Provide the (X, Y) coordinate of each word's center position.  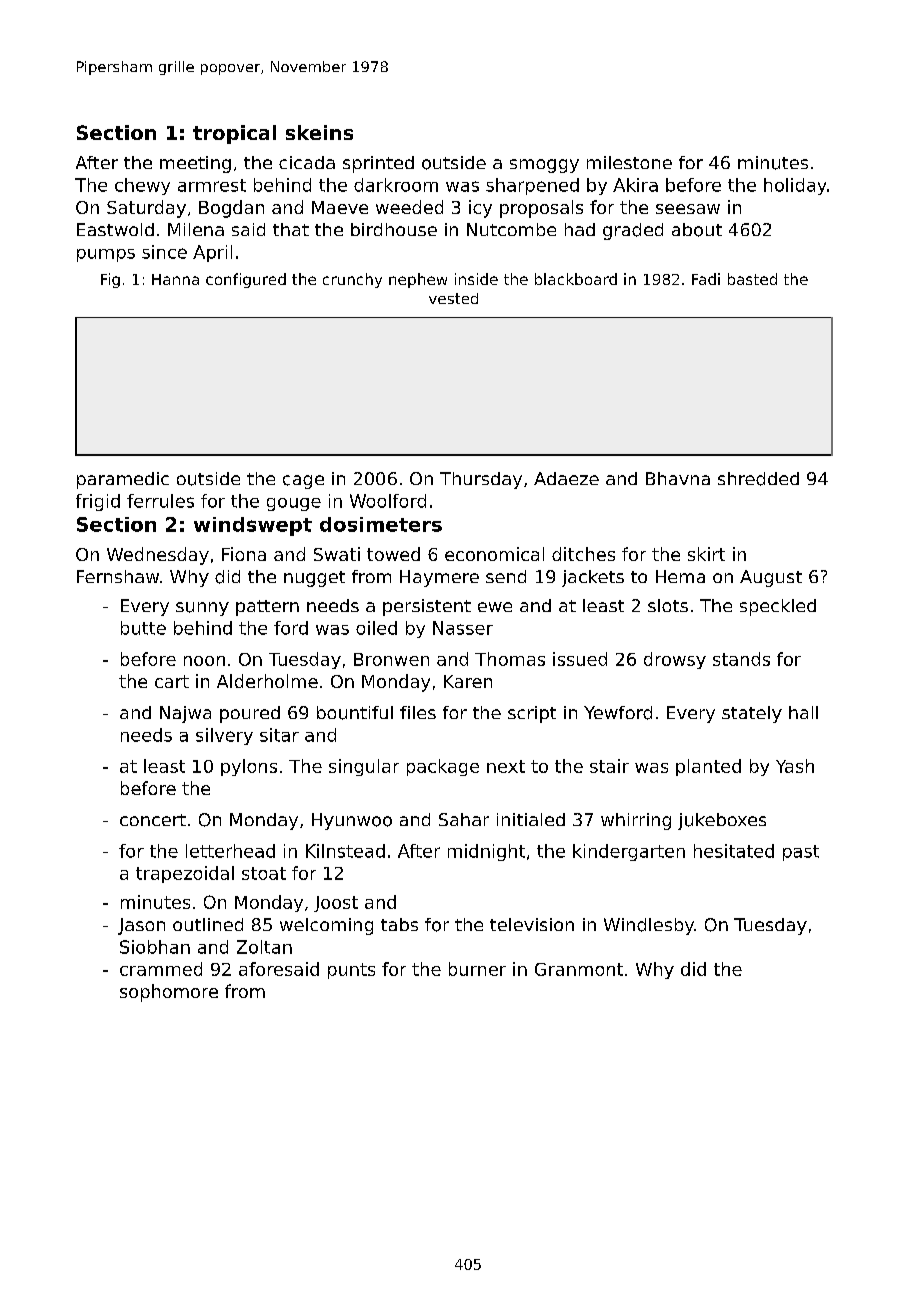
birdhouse (394, 229)
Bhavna (678, 478)
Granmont (579, 969)
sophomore (169, 993)
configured (246, 280)
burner (477, 969)
